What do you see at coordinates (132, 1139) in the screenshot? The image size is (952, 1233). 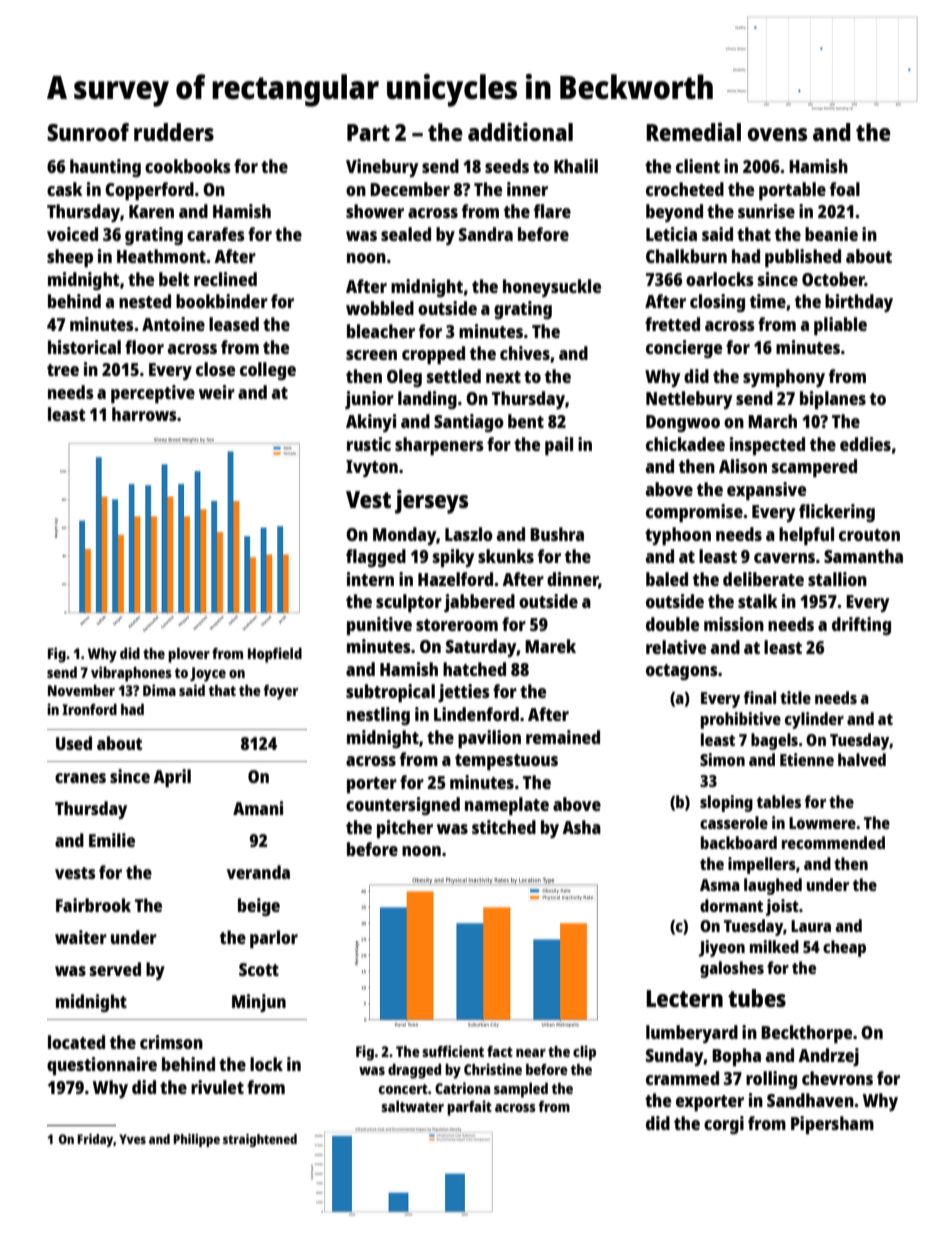 I see `Yves` at bounding box center [132, 1139].
